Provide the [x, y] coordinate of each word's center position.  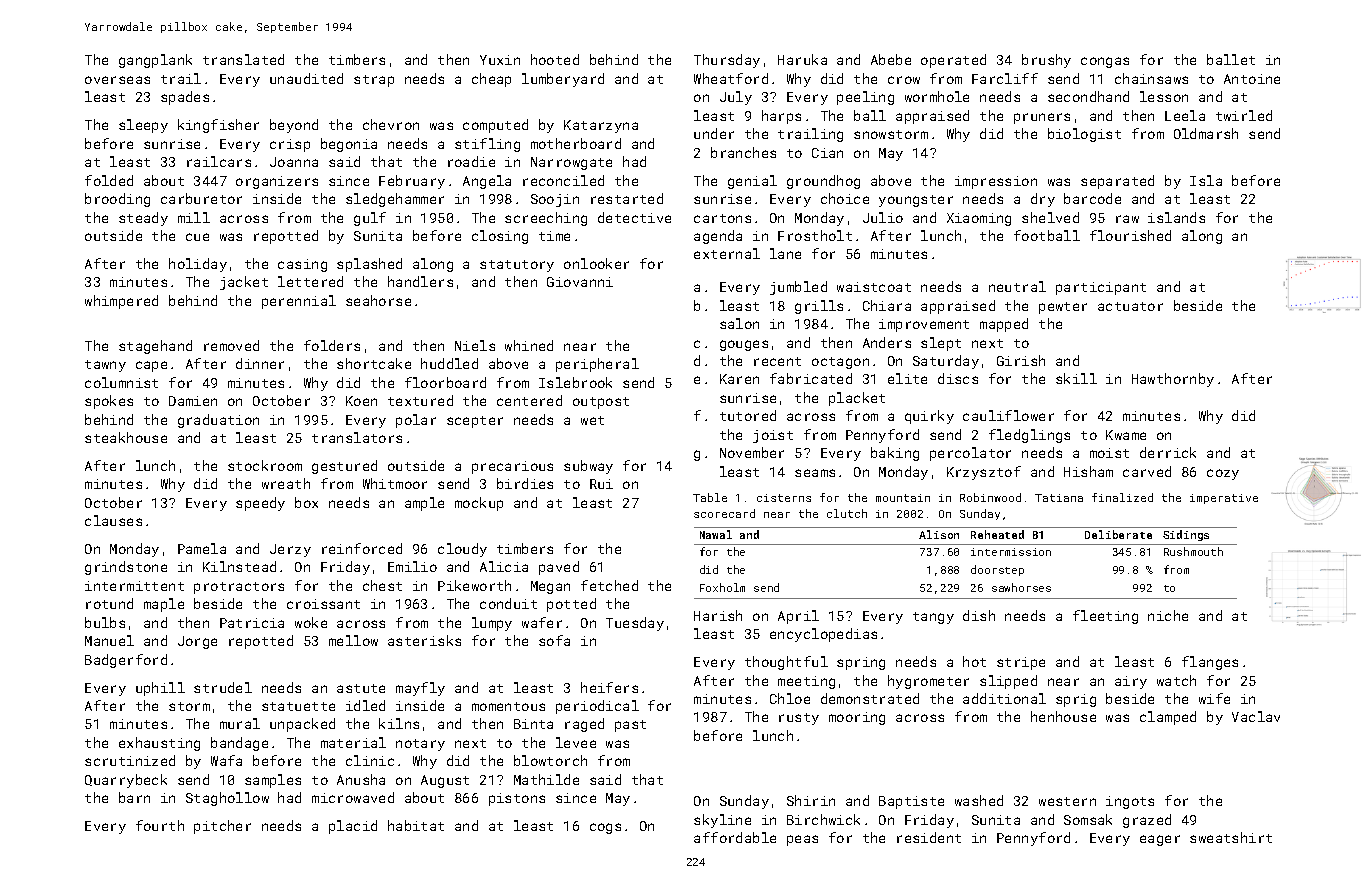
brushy [1046, 61]
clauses [113, 520]
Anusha [361, 779]
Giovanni [580, 282]
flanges [1210, 663]
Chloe [790, 698]
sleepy [143, 126]
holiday [198, 265]
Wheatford [731, 78]
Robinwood [990, 497]
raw [1127, 219]
